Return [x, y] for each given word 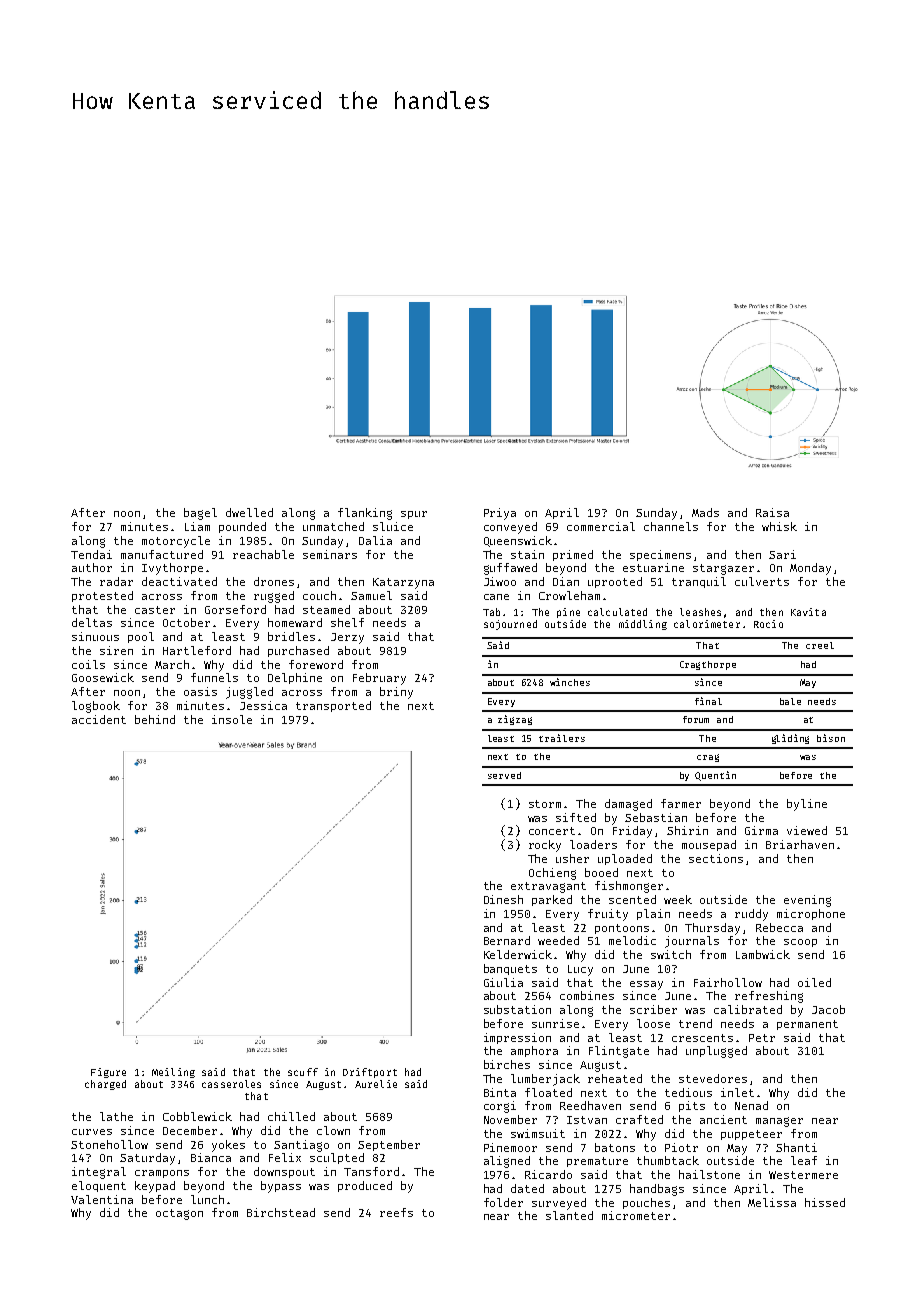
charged [105, 1085]
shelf [347, 622]
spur [414, 515]
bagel [200, 514]
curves [92, 1132]
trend [695, 1023]
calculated [617, 612]
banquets [510, 969]
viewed [807, 830]
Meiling [173, 1073]
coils [88, 664]
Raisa [772, 512]
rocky [545, 846]
